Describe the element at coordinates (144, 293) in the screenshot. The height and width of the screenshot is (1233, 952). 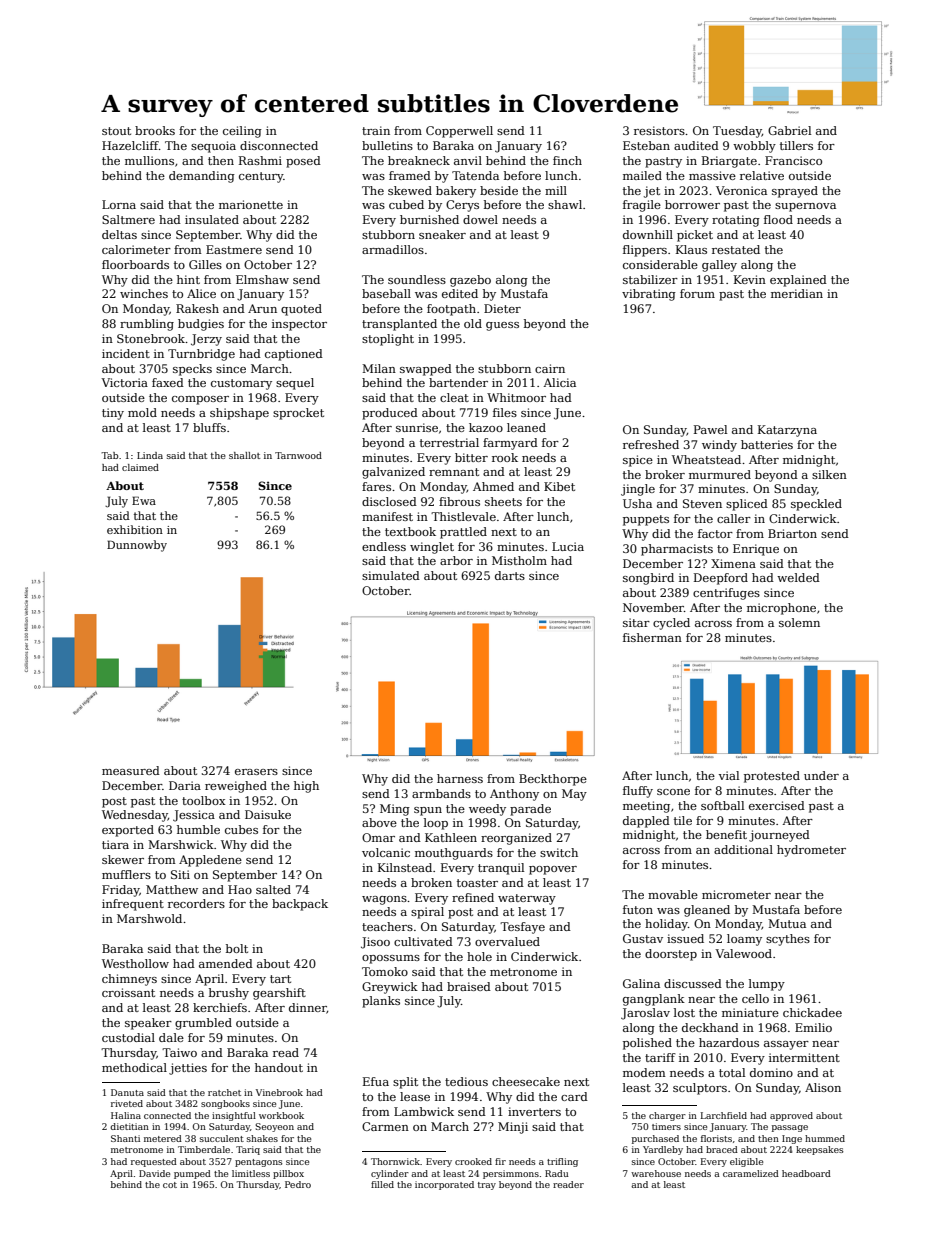
I see `winches` at that location.
